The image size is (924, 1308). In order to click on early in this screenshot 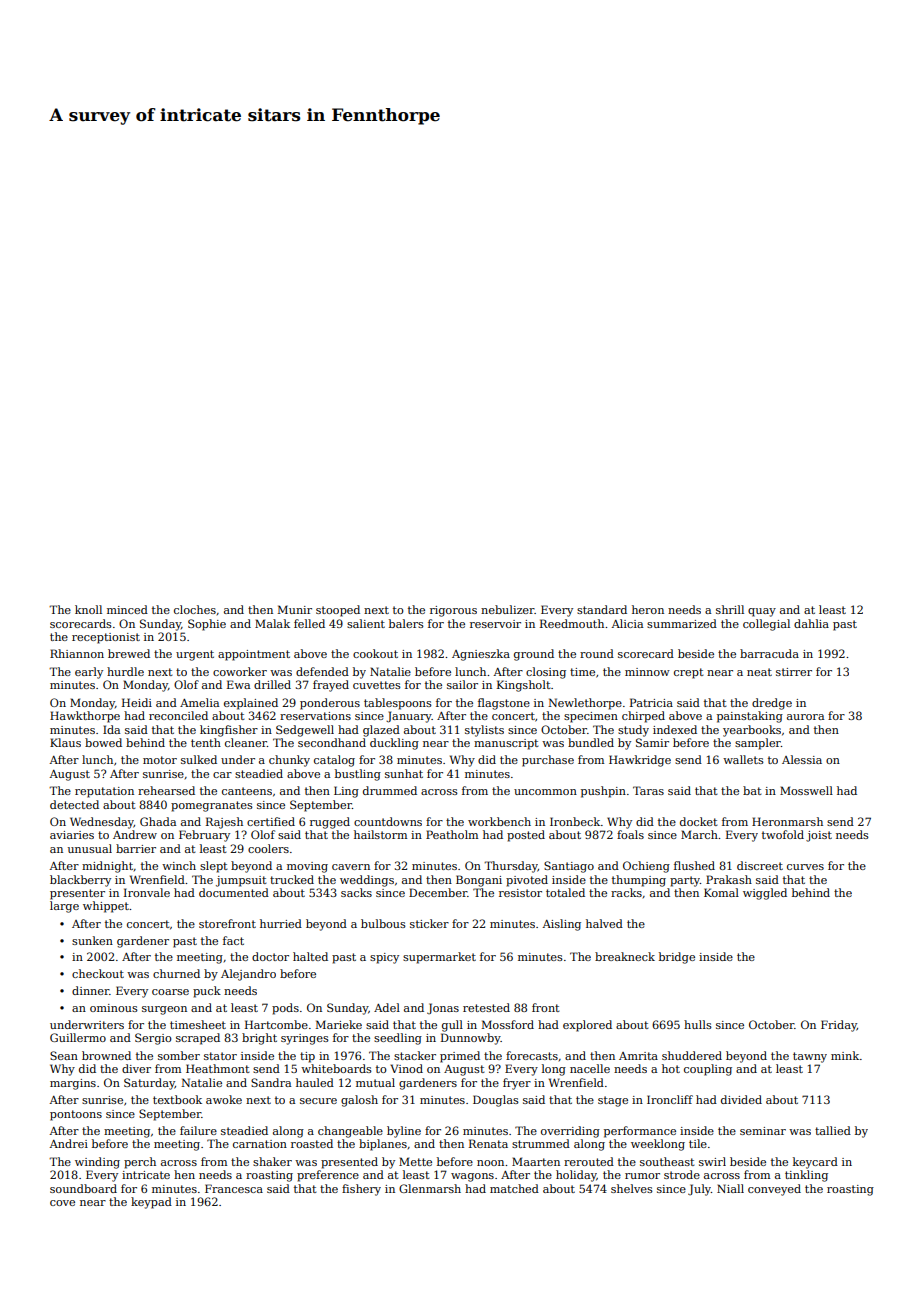, I will do `click(89, 673)`.
